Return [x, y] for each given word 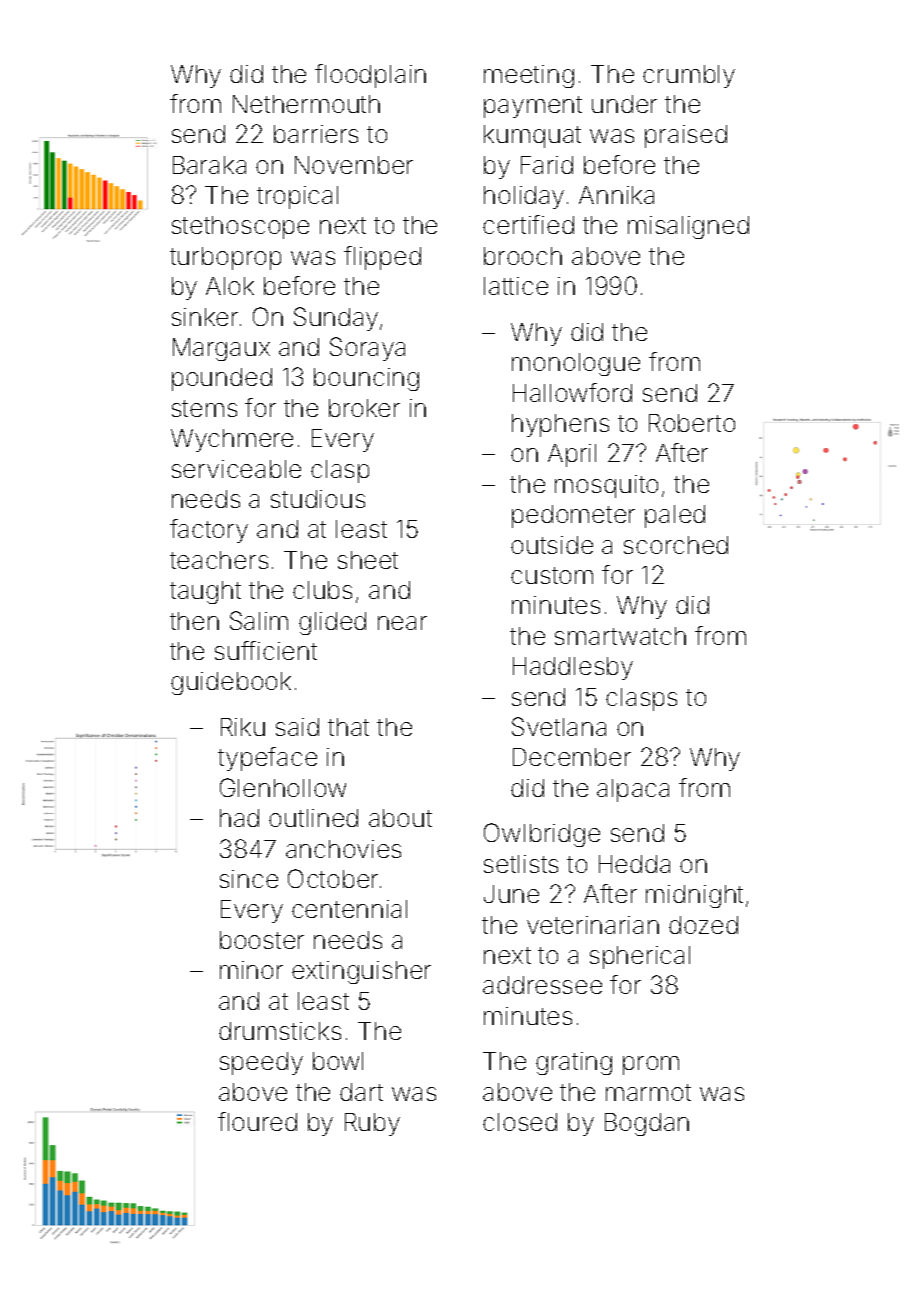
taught [205, 592]
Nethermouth [306, 104]
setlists [521, 864]
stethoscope [240, 227]
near [402, 623]
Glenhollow [283, 787]
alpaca [633, 790]
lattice [516, 286]
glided [332, 623]
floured [257, 1121]
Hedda [634, 864]
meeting [529, 76]
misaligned [688, 227]
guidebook [231, 683]
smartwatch [620, 636]
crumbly [689, 76]
